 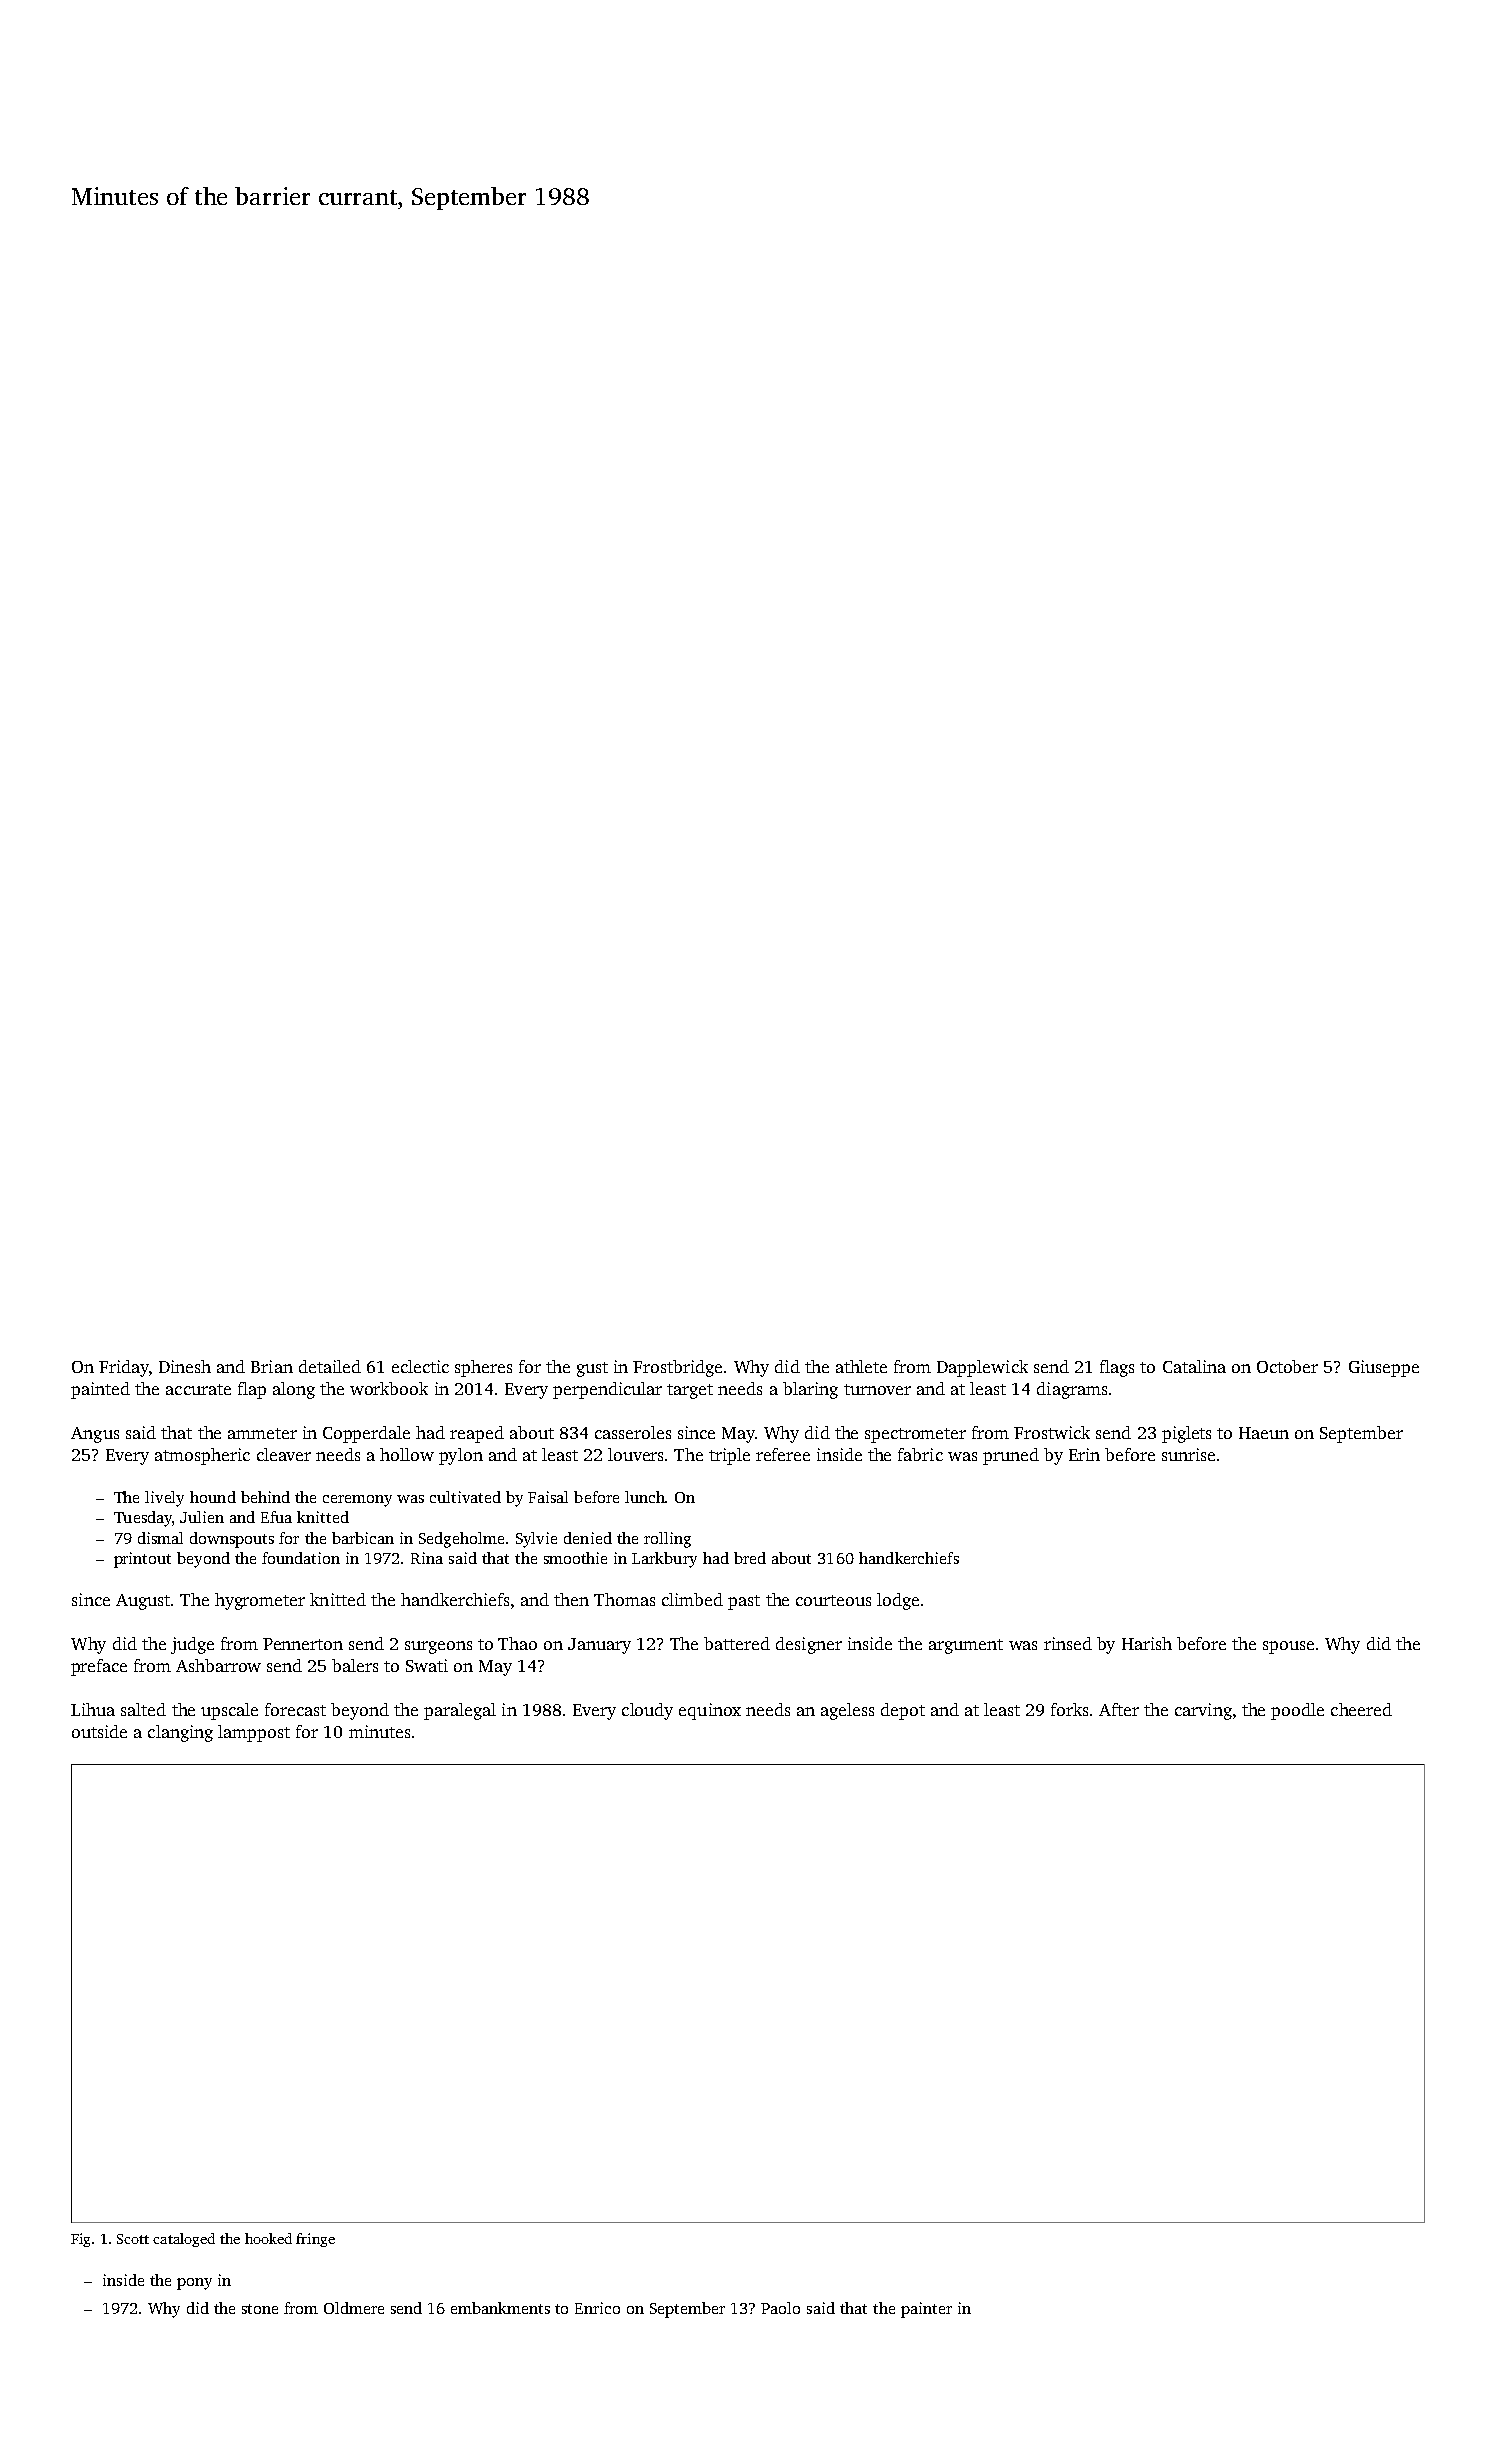 What do you see at coordinates (1287, 1366) in the screenshot?
I see `October` at bounding box center [1287, 1366].
